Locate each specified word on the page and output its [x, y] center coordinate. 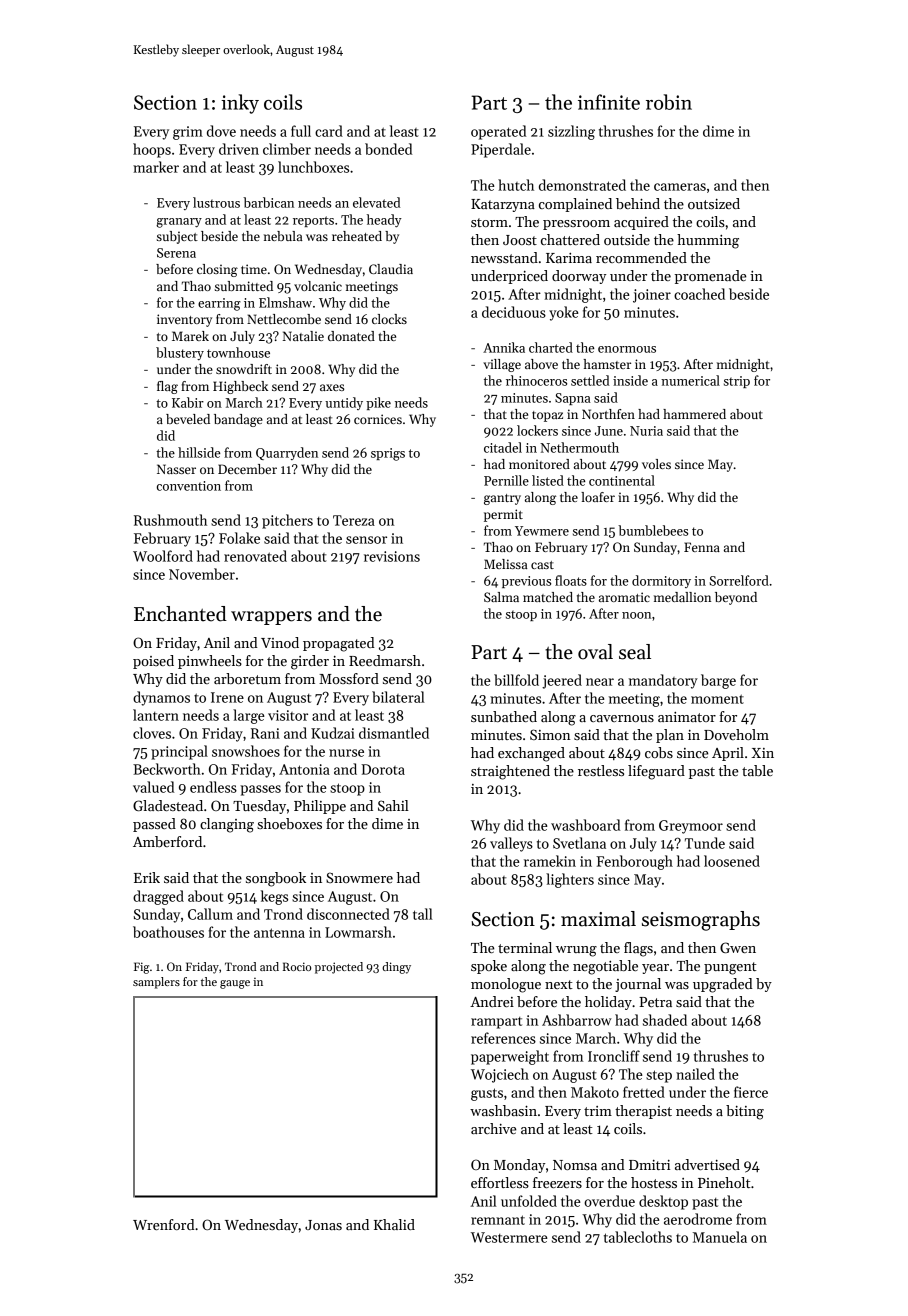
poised [153, 662]
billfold [516, 680]
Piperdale [501, 150]
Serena [176, 253]
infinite [609, 102]
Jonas [323, 1225]
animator [687, 717]
